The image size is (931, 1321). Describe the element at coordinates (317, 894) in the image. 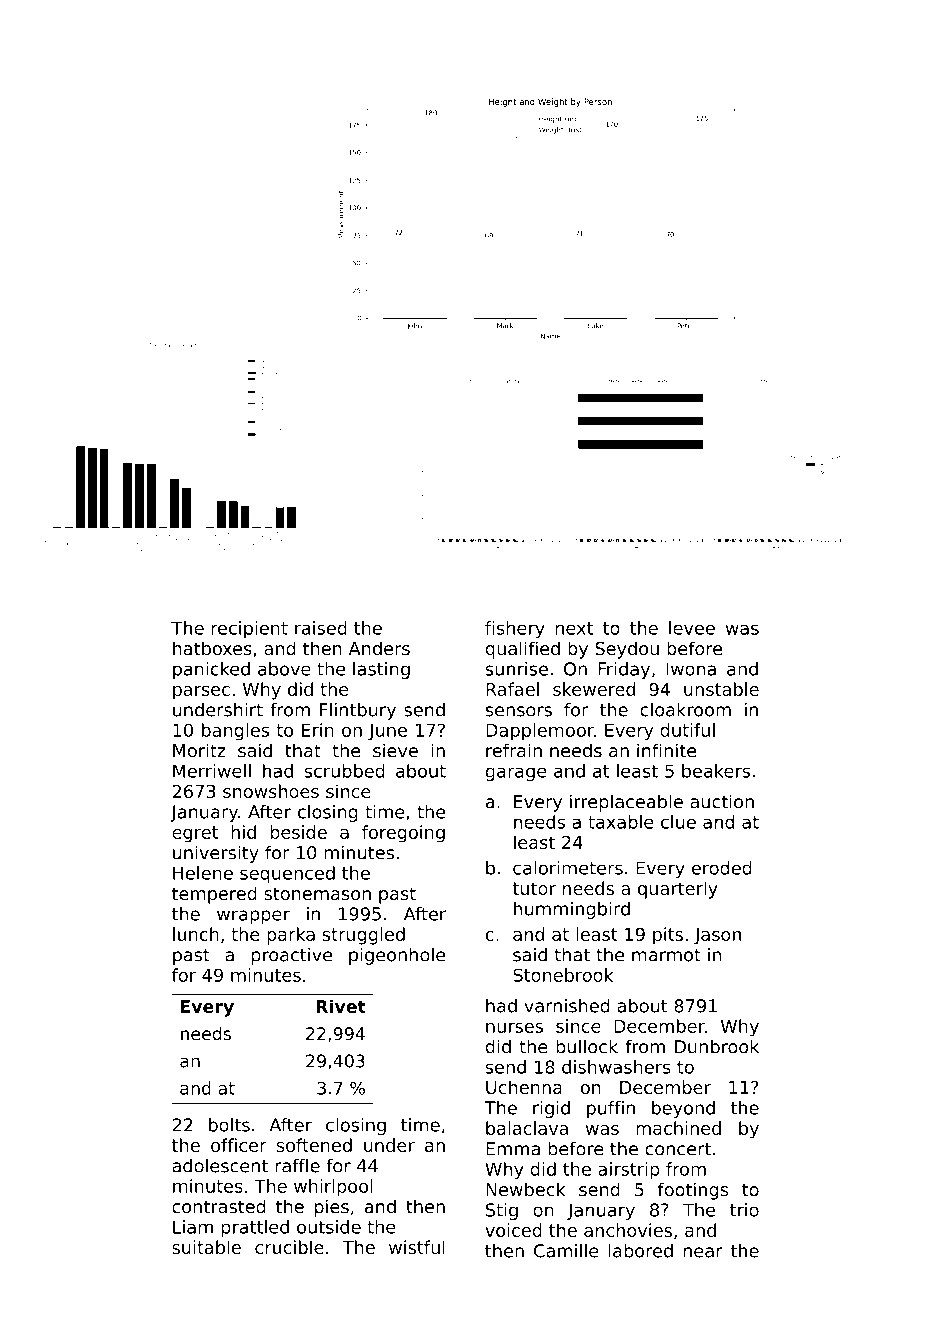

I see `stonemason` at that location.
